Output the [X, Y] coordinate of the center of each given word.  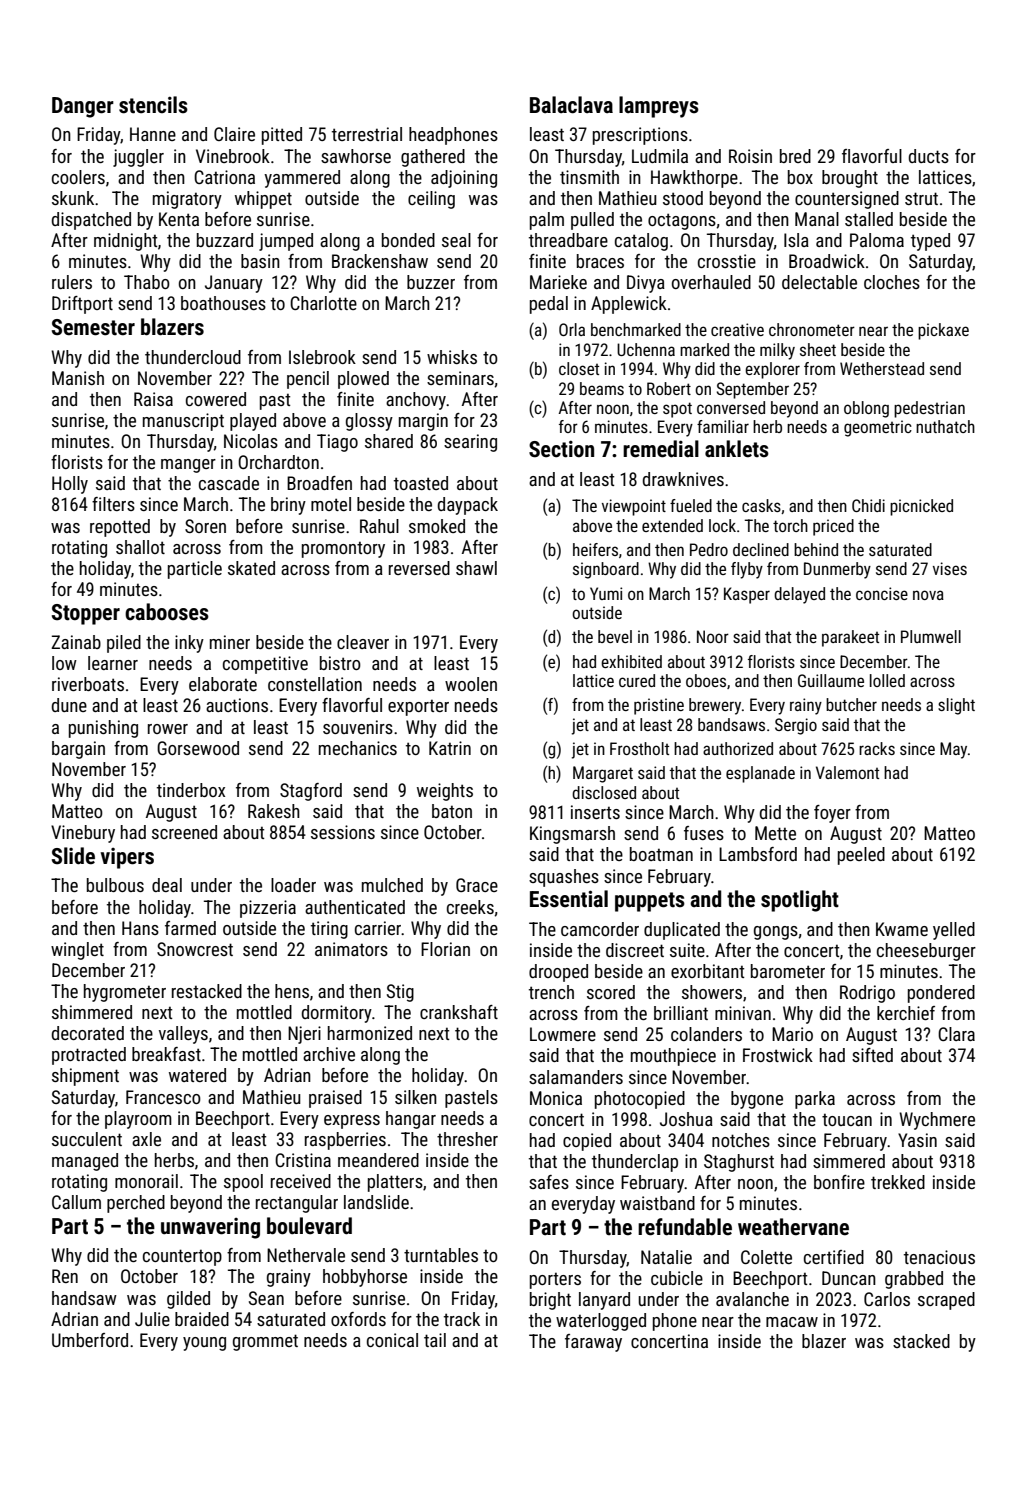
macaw [792, 1322]
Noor [713, 636]
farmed [190, 928]
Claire [234, 134]
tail [435, 1340]
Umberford [90, 1340]
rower [168, 729]
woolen [471, 684]
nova [928, 595]
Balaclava [571, 105]
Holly [70, 485]
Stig [400, 993]
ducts [929, 156]
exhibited [631, 661]
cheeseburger [926, 952]
